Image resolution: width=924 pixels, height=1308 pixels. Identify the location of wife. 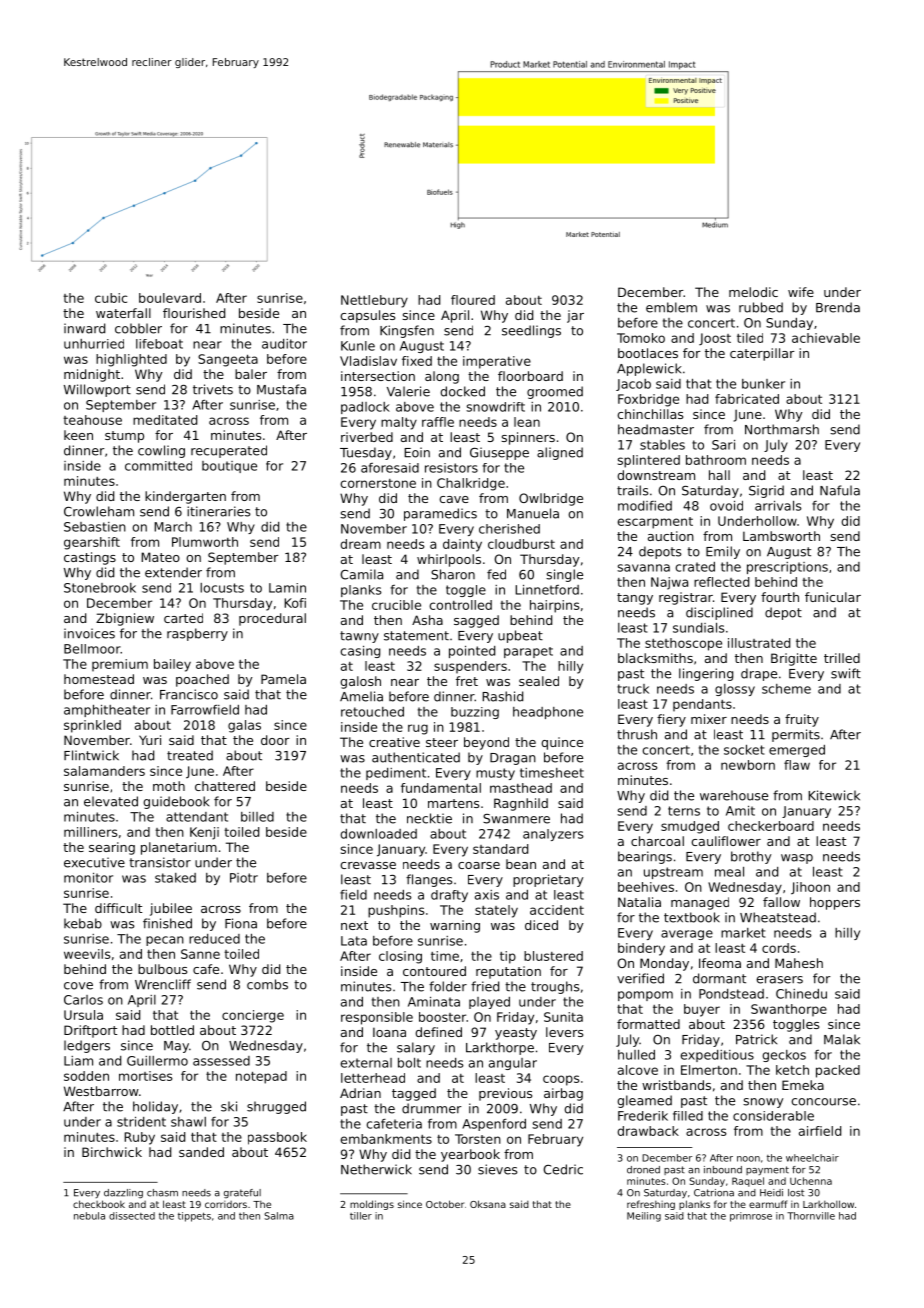
(801, 292).
